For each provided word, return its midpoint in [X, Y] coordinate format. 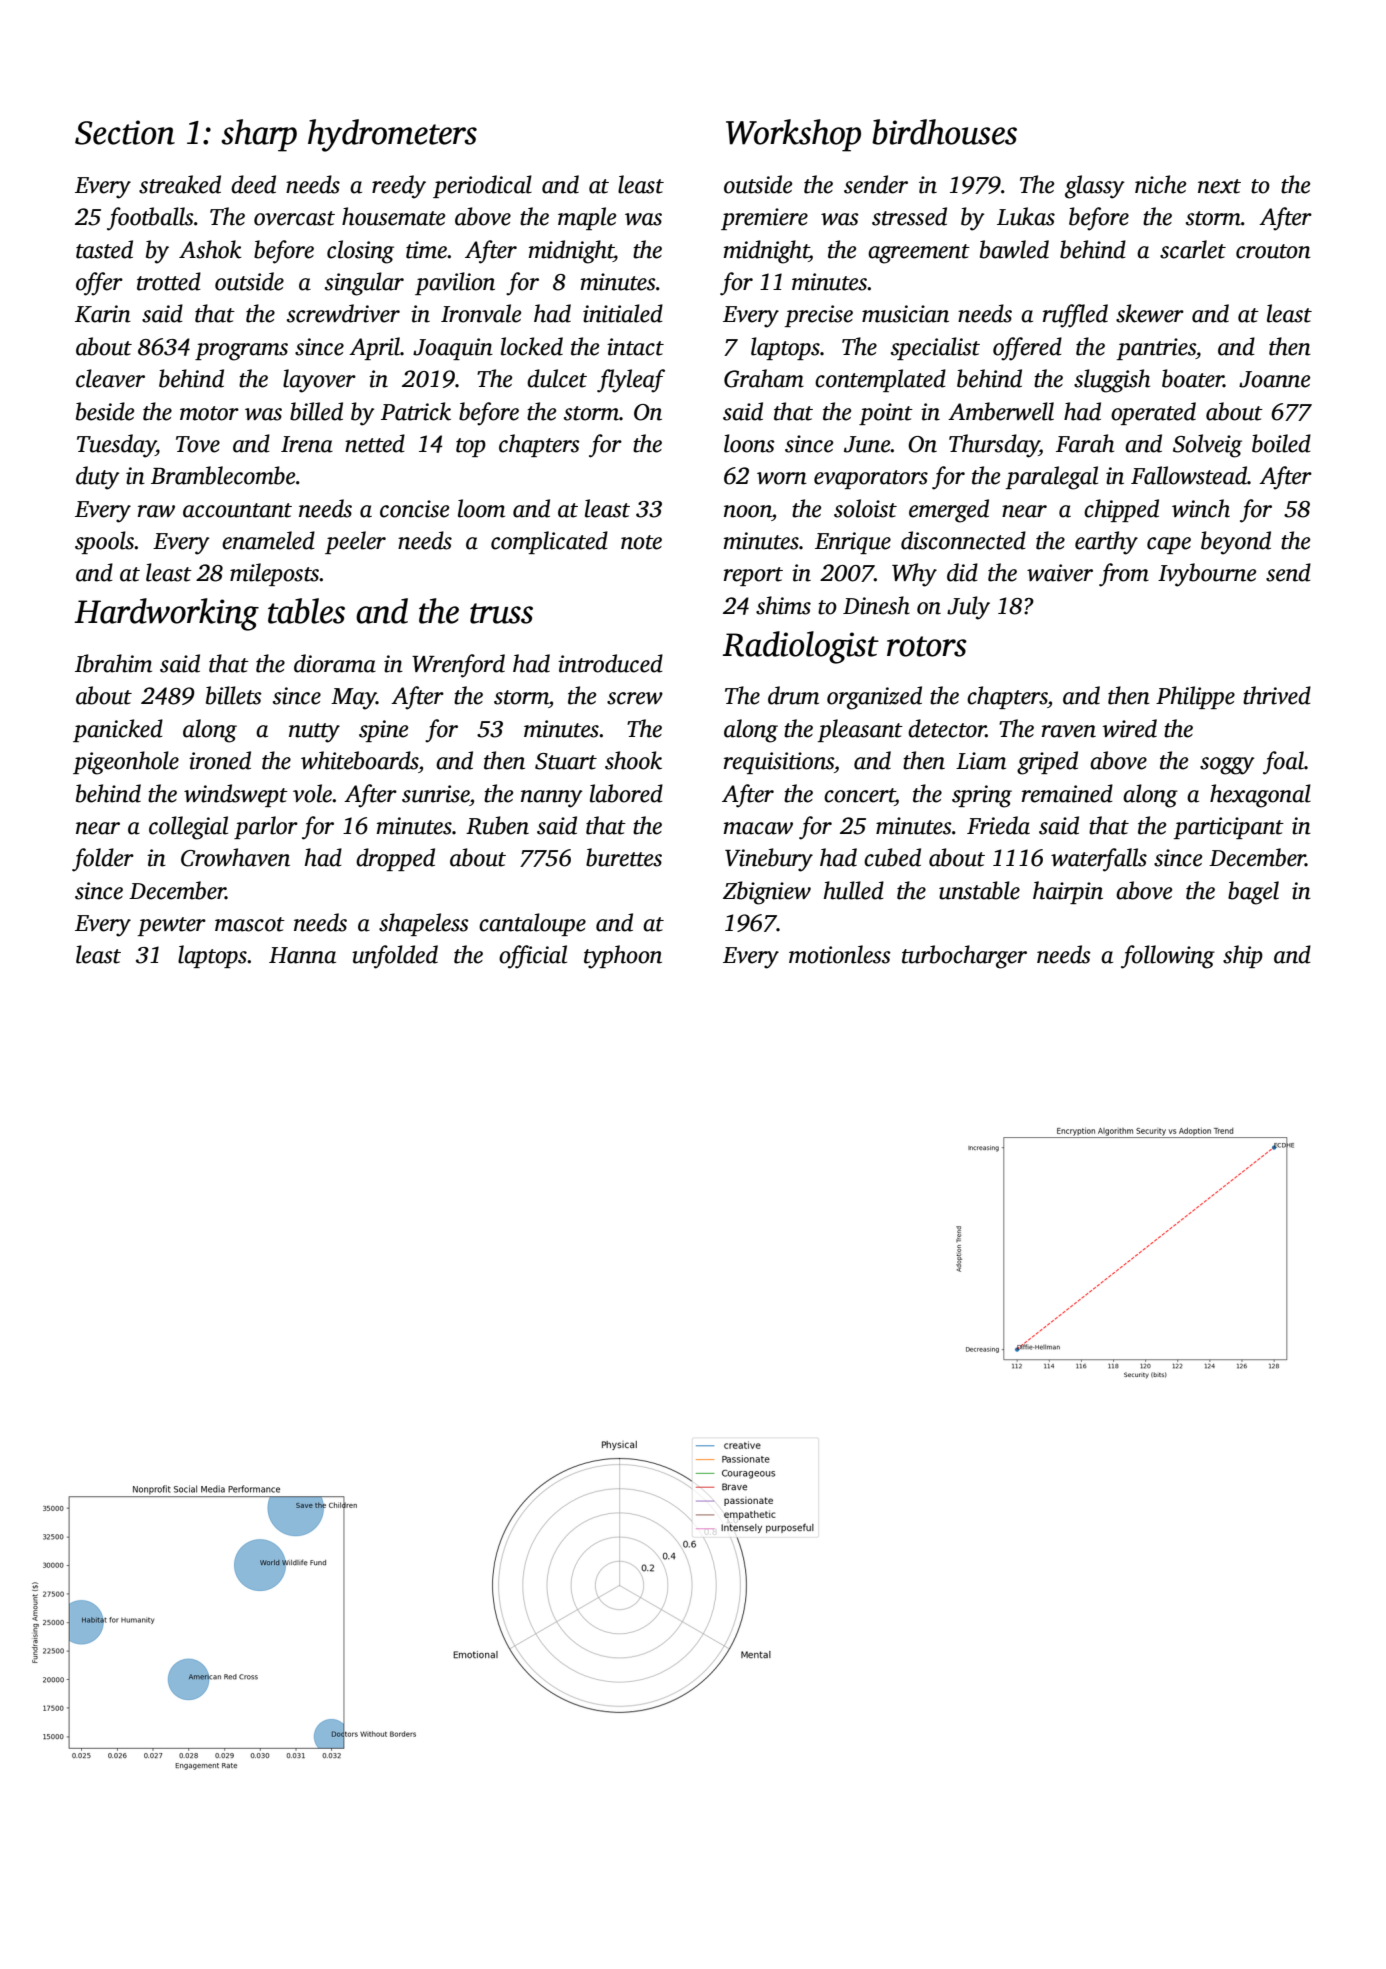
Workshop [793, 135]
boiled [1281, 443]
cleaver [110, 378]
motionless [840, 954]
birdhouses [944, 132]
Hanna [302, 955]
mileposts [274, 574]
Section [125, 132]
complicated [549, 542]
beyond [1236, 543]
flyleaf [631, 381]
